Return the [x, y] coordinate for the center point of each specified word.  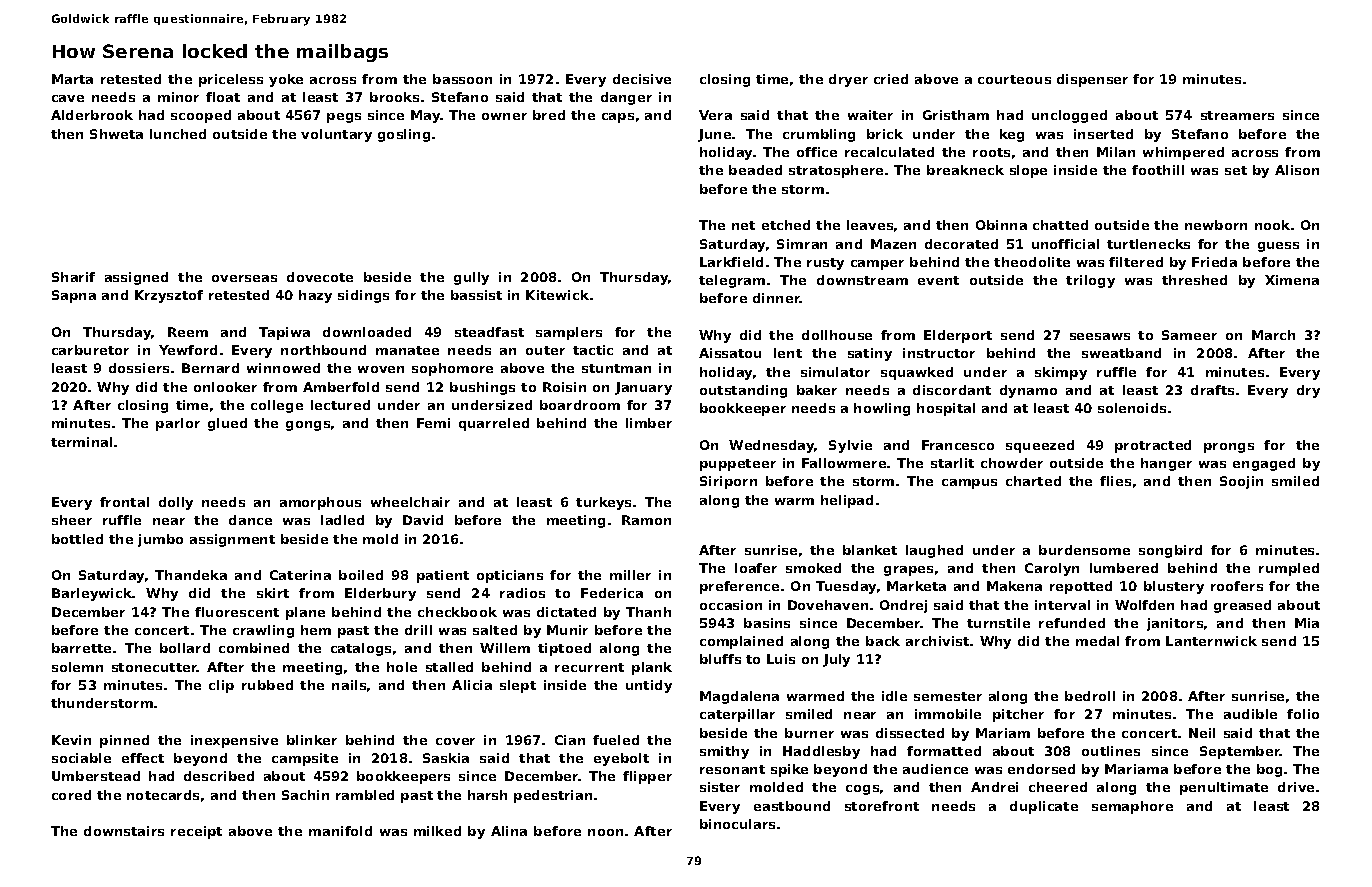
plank [652, 668]
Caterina [300, 575]
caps [618, 118]
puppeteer [738, 465]
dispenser [1092, 80]
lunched [178, 134]
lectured [340, 405]
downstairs [124, 831]
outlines [1111, 751]
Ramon [646, 520]
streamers [1237, 115]
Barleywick [92, 594]
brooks [394, 97]
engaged [1264, 464]
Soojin [1241, 482]
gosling [404, 135]
